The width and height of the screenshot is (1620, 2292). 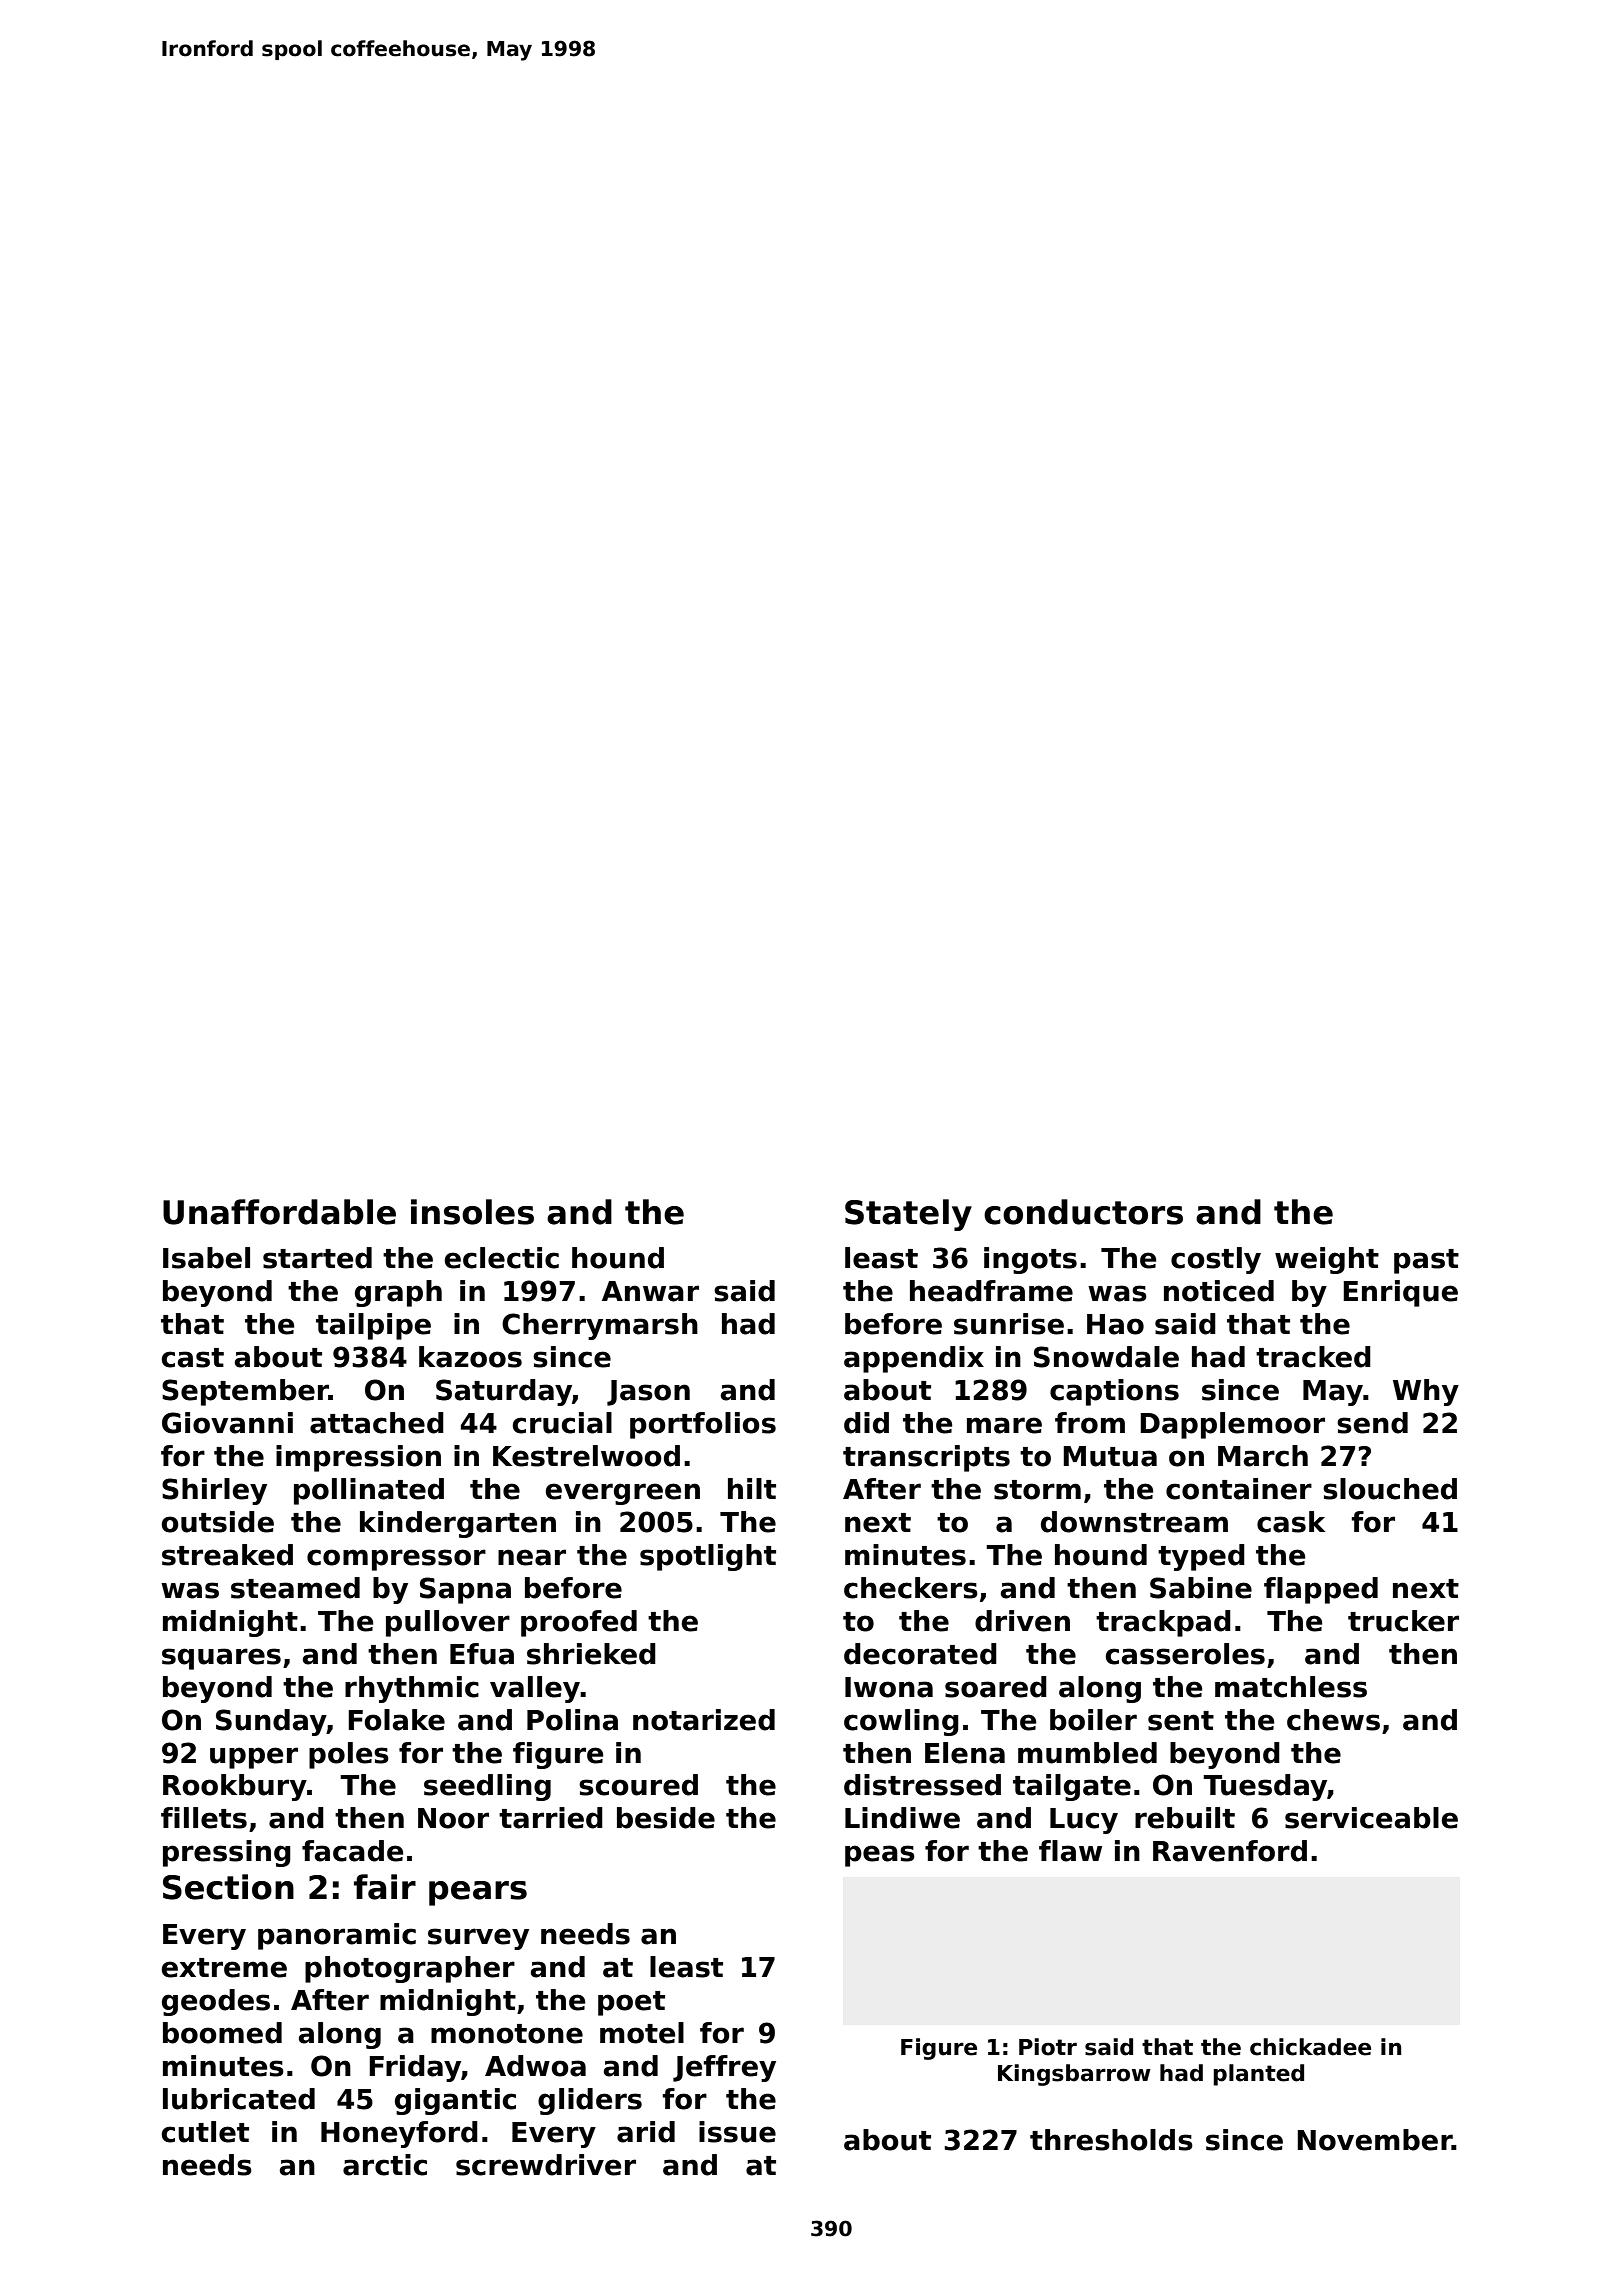 What do you see at coordinates (279, 1212) in the screenshot?
I see `Unaffordable` at bounding box center [279, 1212].
